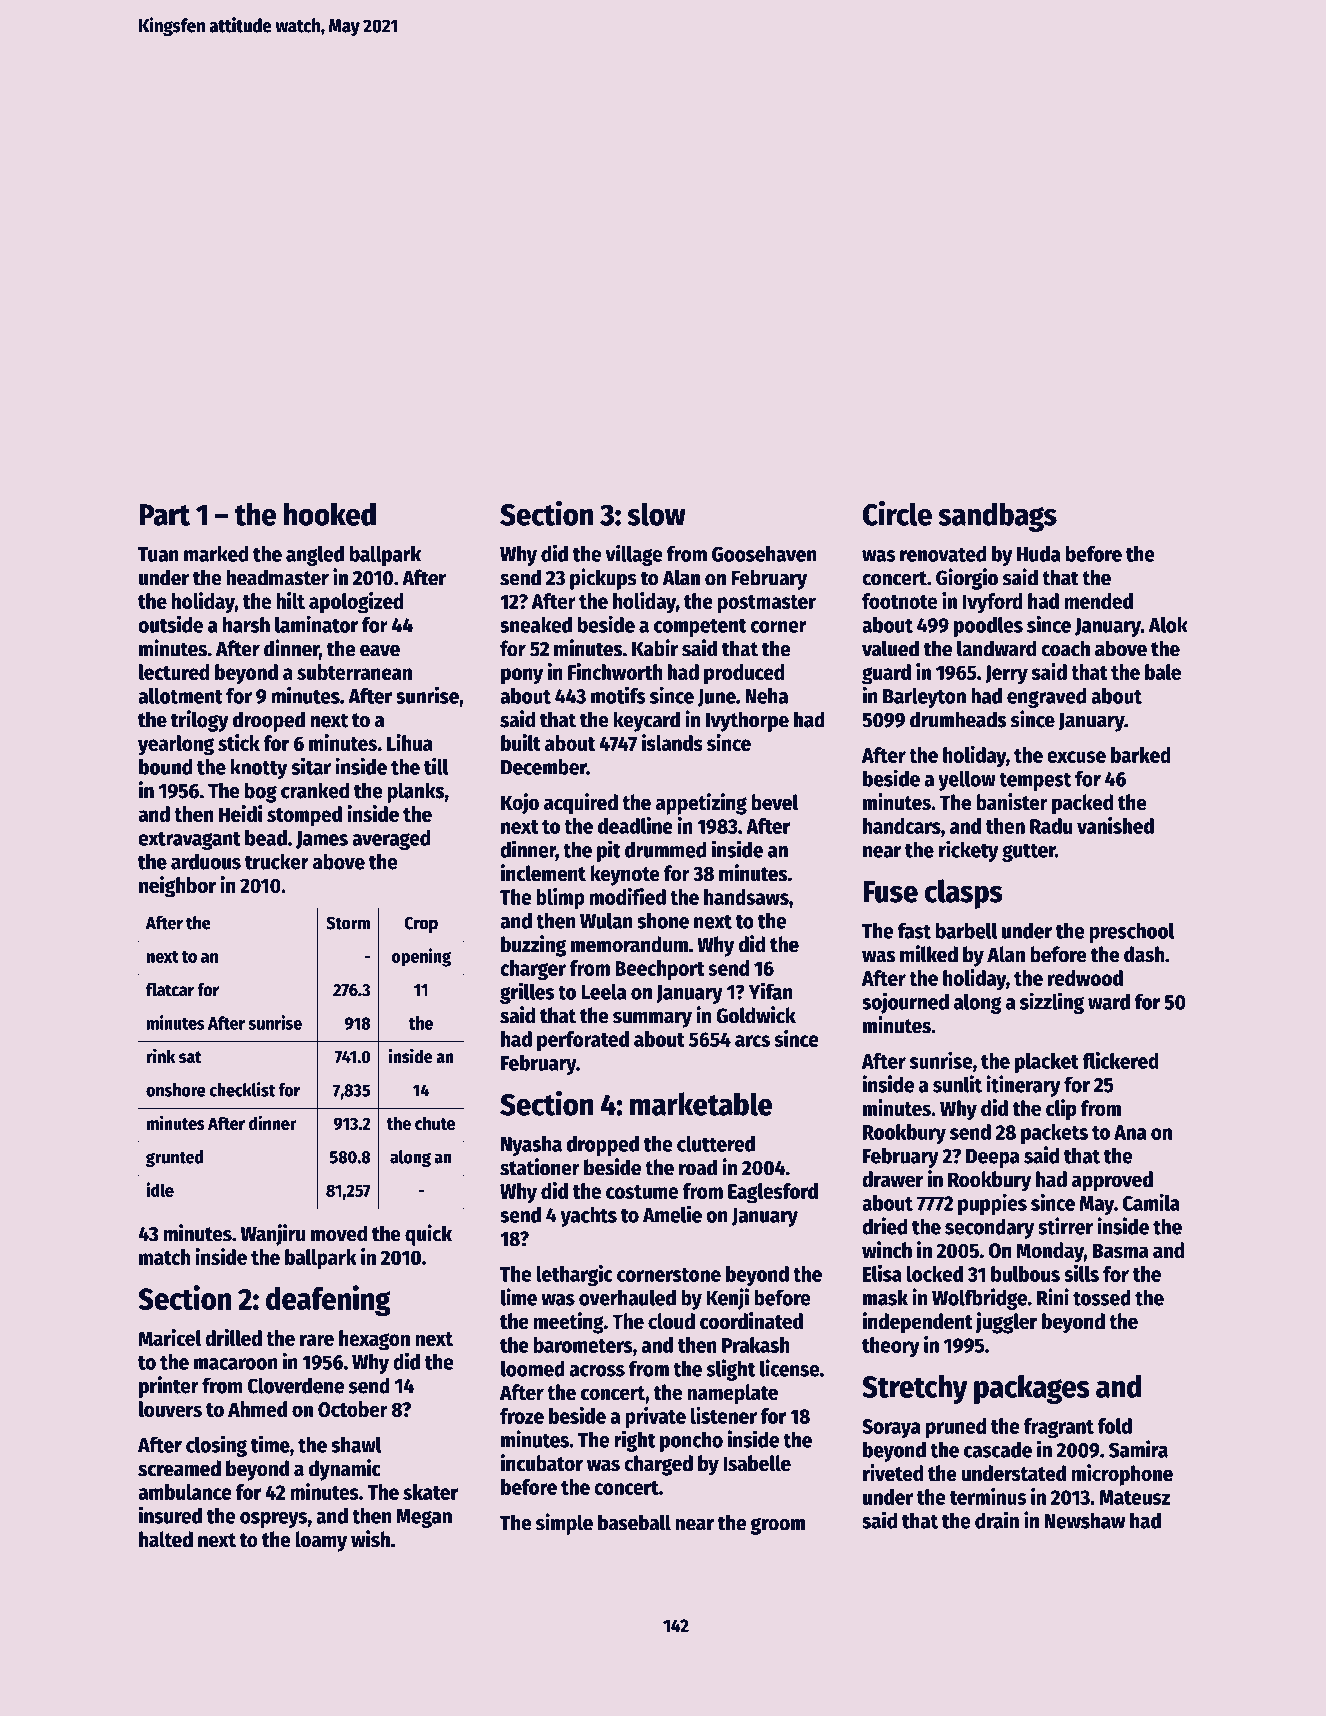 This page has width=1326, height=1716. I want to click on time, so click(270, 1444).
